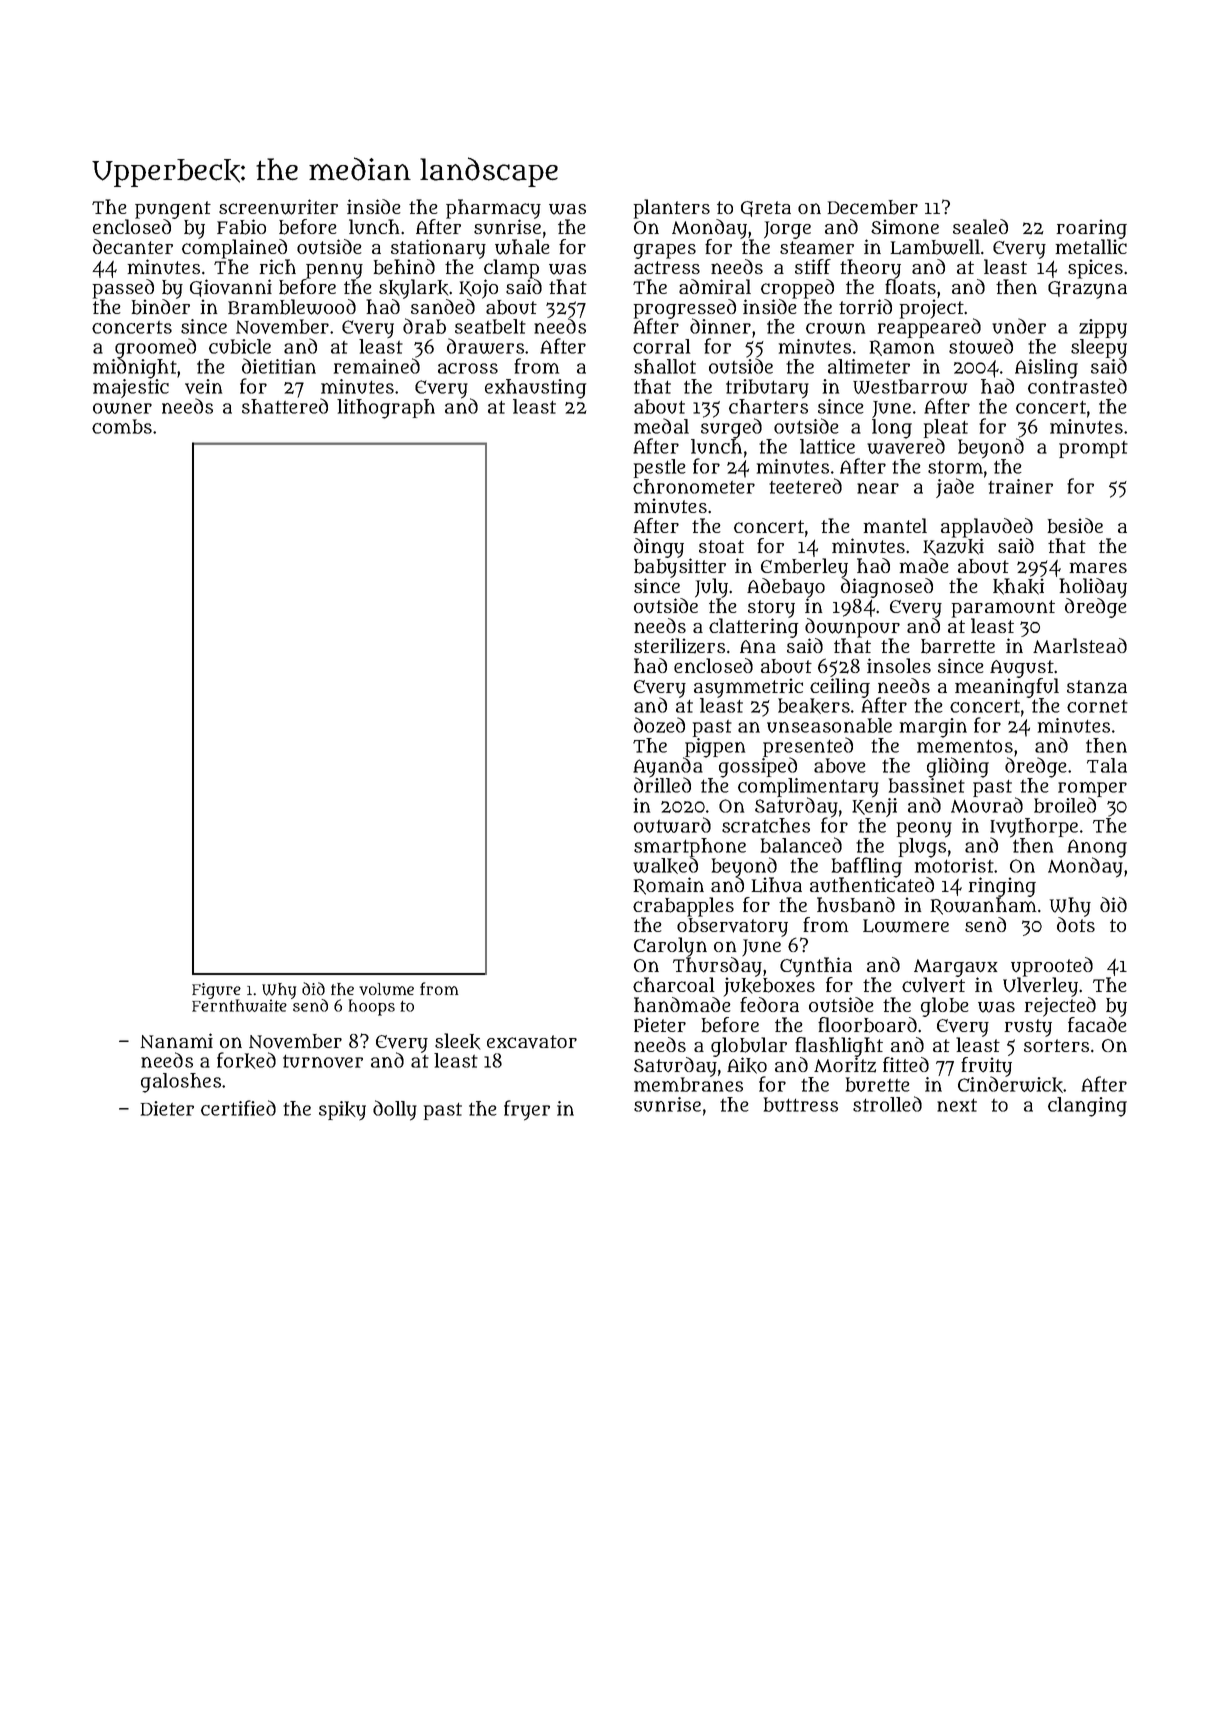 The width and height of the document is (1220, 1725). I want to click on spices, so click(1095, 269).
